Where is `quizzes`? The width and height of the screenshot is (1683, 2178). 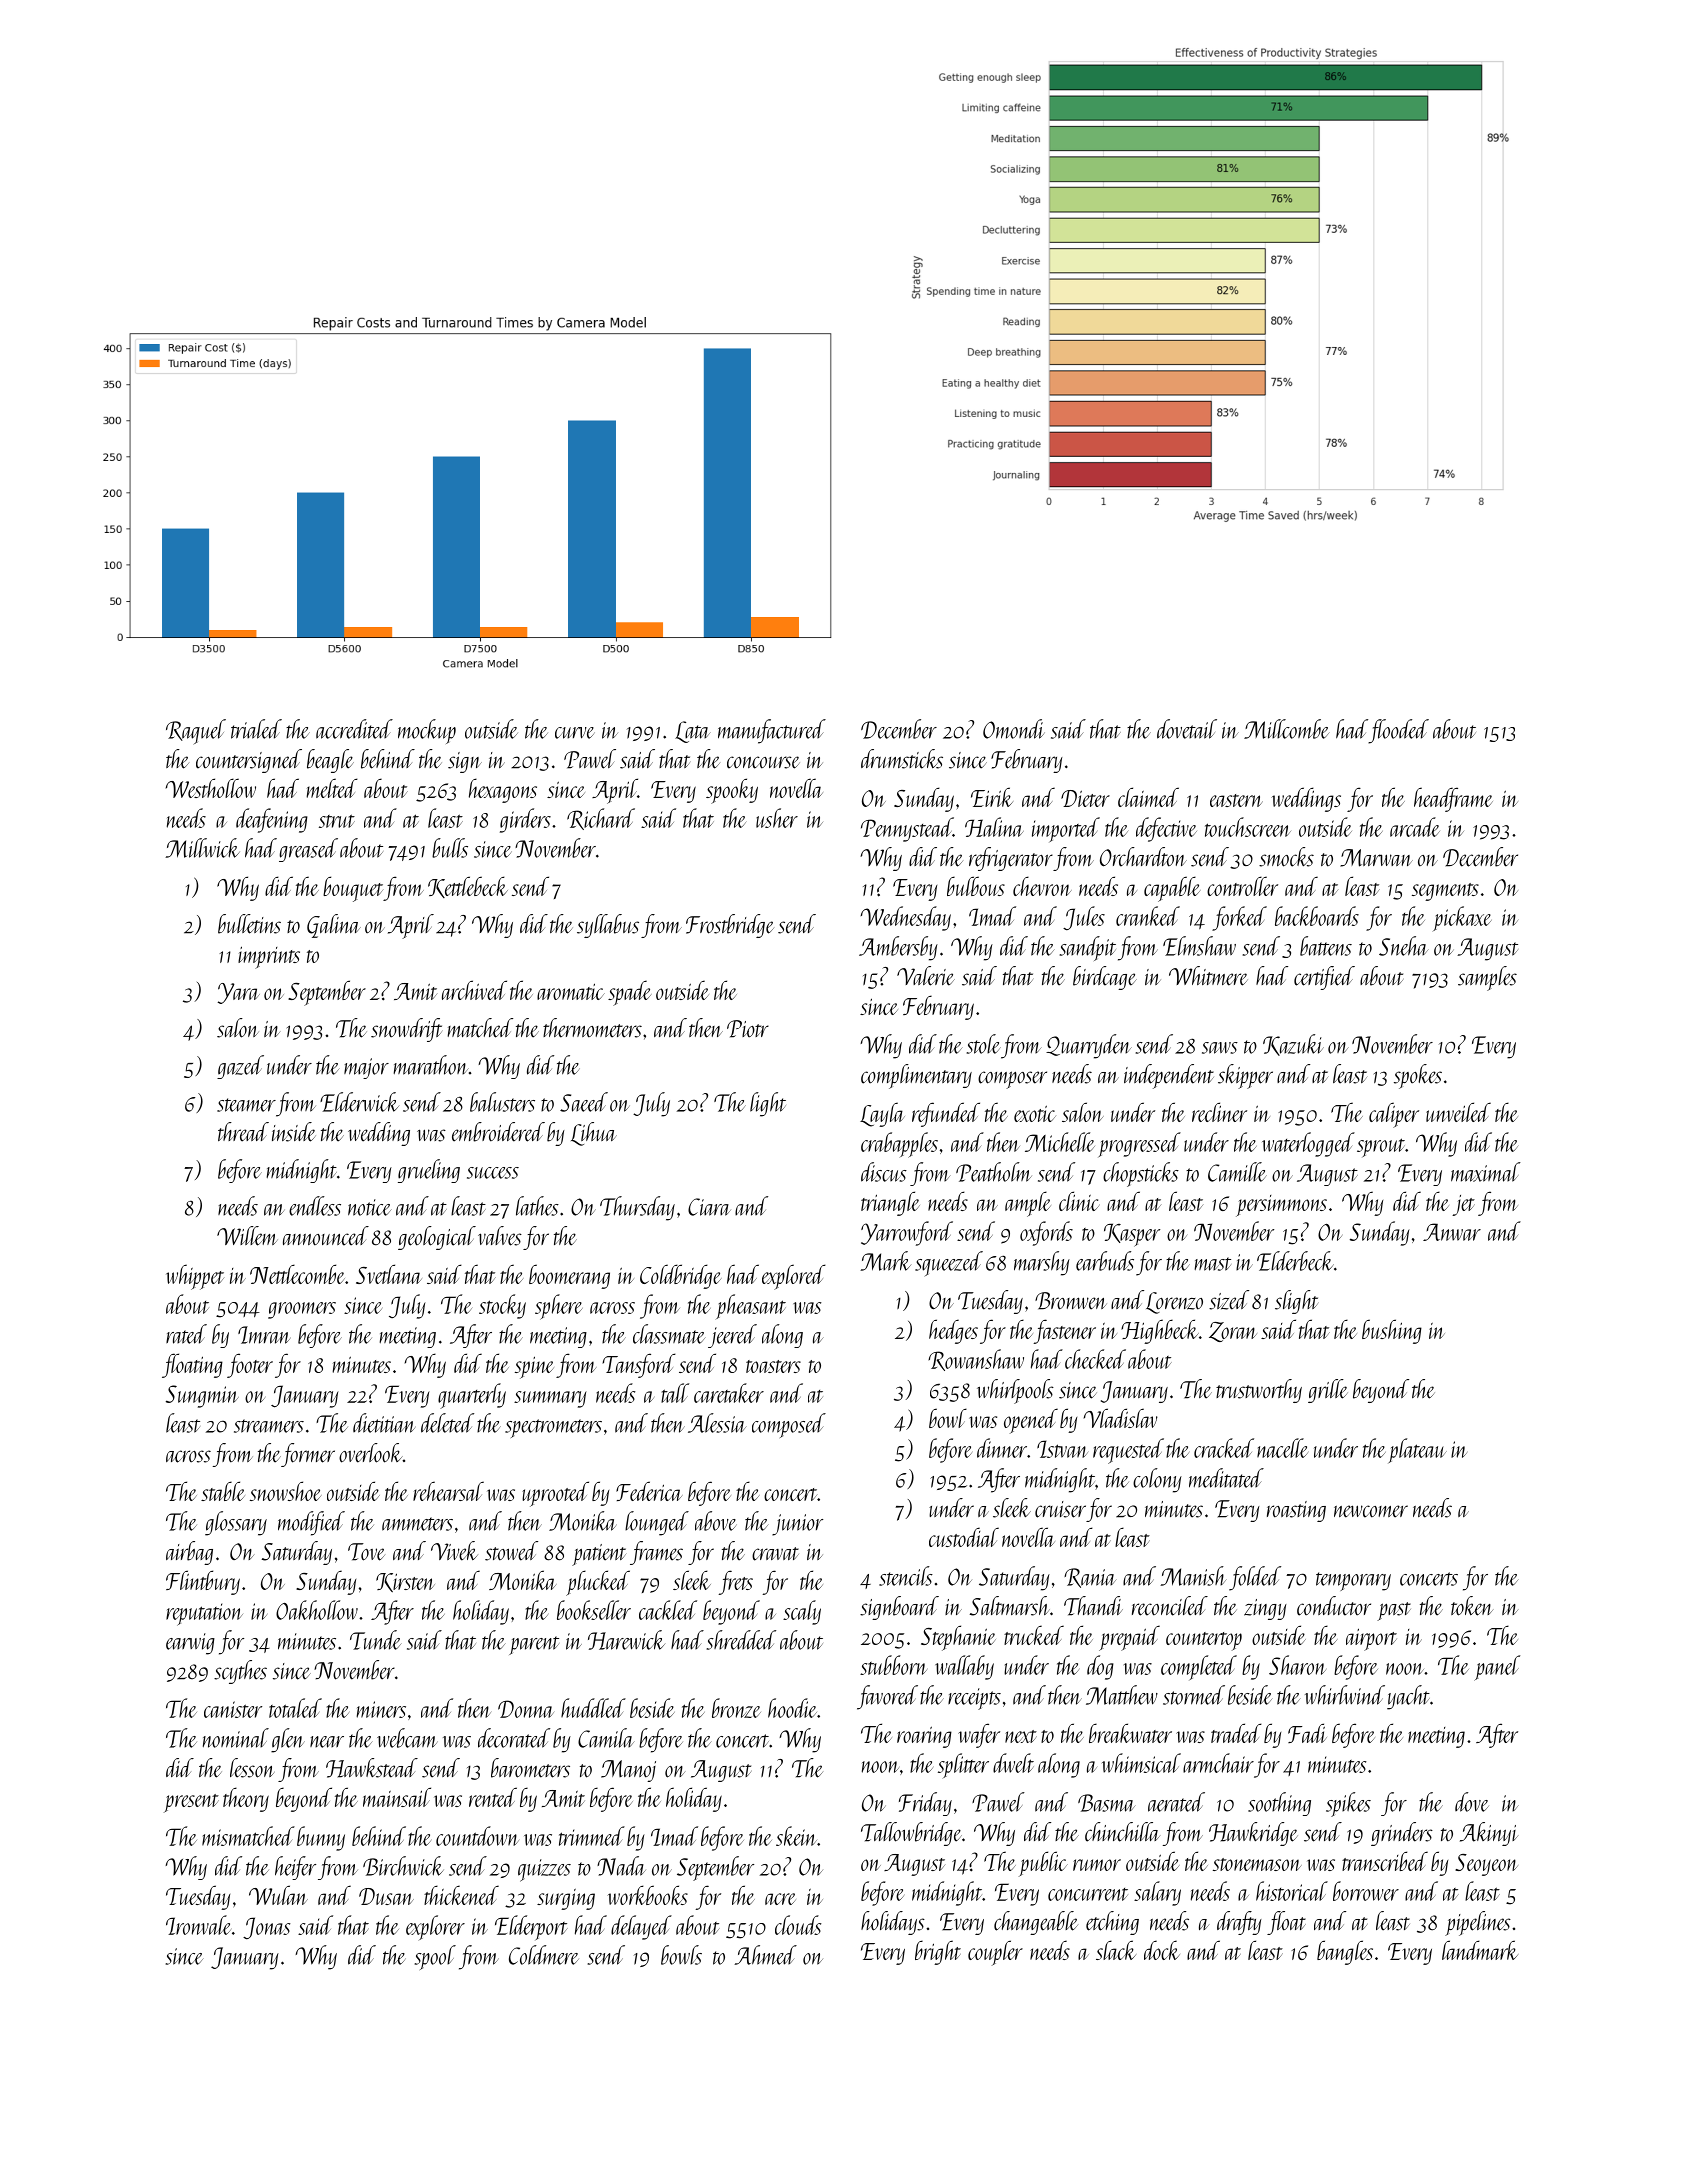 quizzes is located at coordinates (544, 1870).
